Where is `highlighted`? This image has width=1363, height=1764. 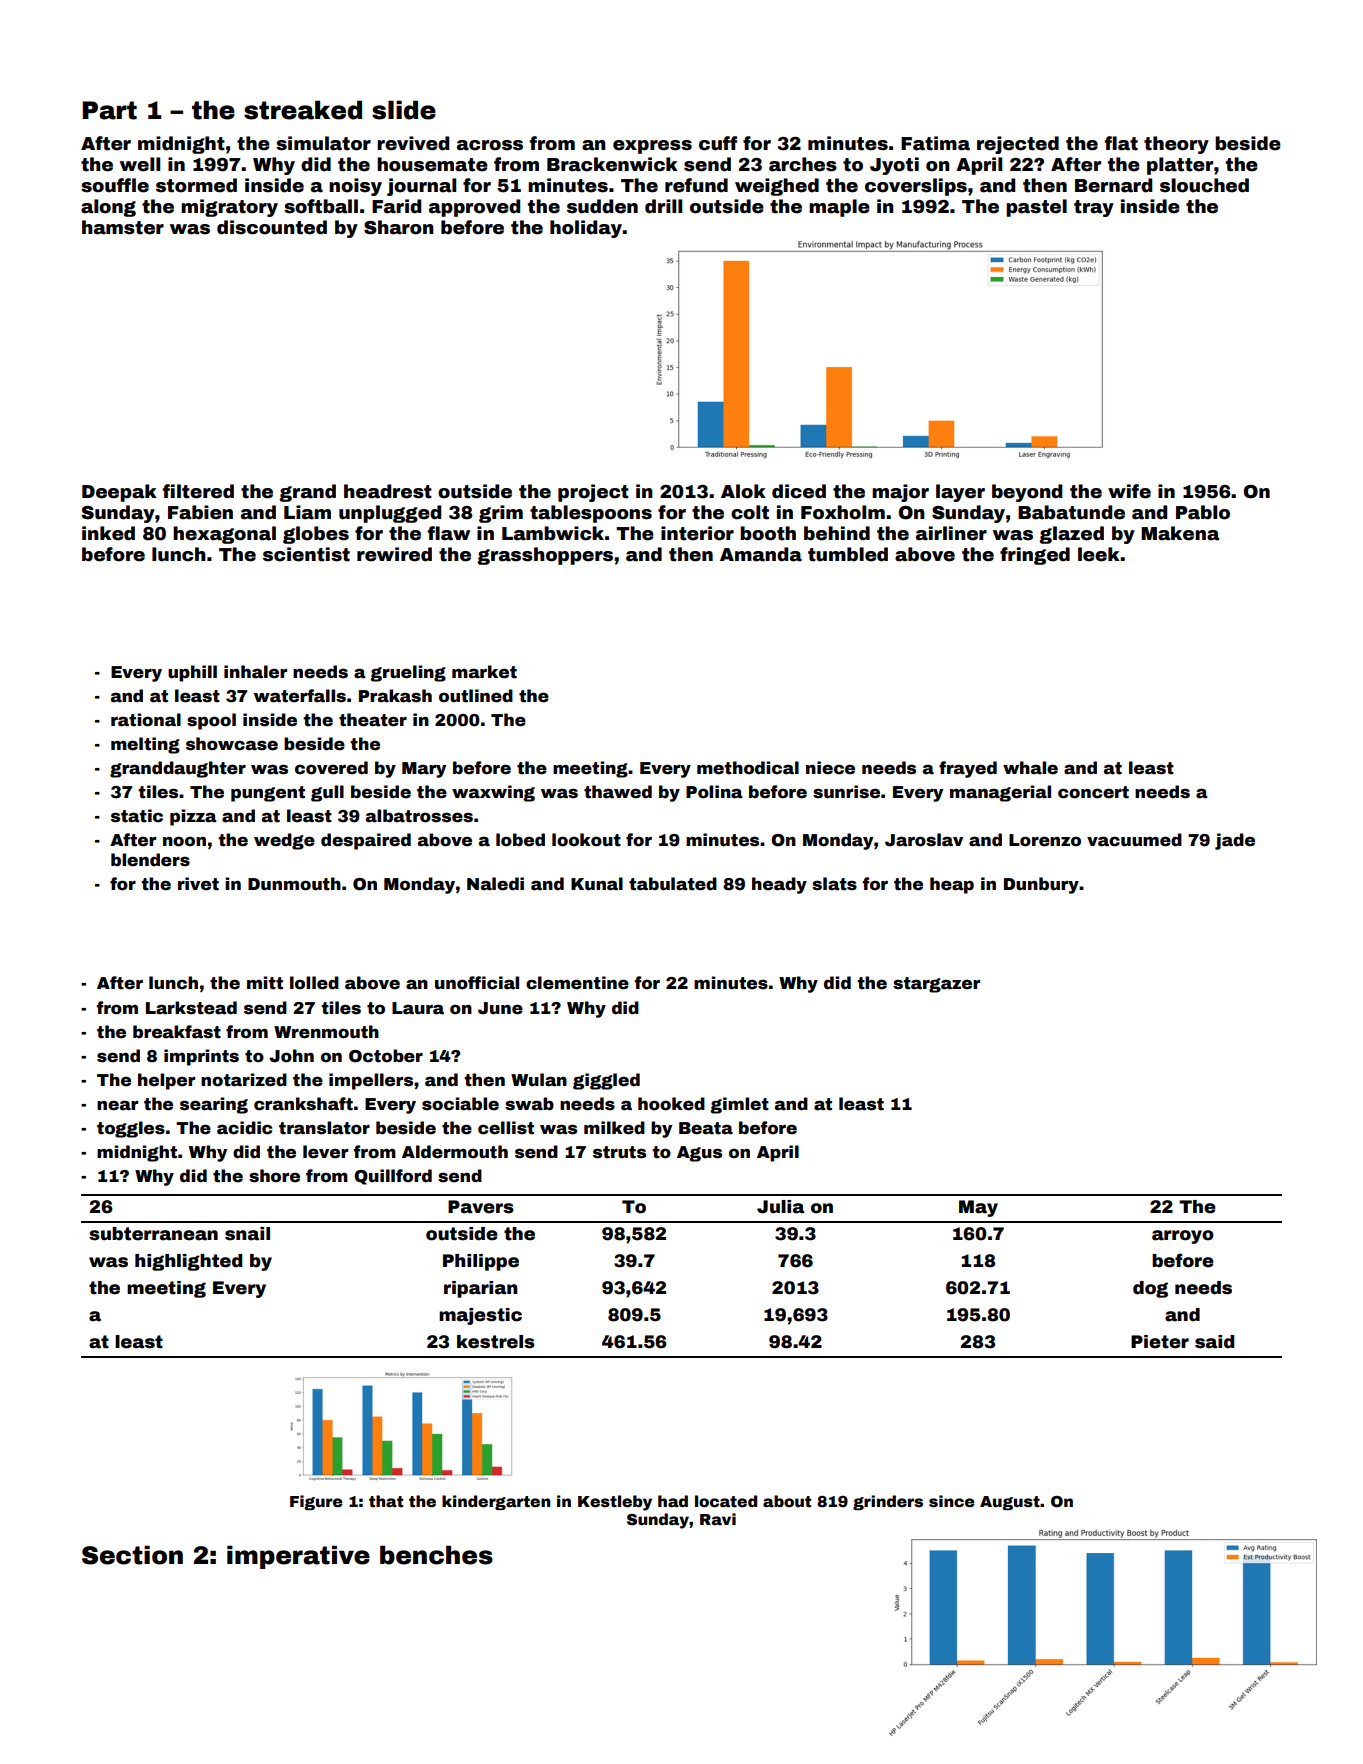
highlighted is located at coordinates (188, 1262).
